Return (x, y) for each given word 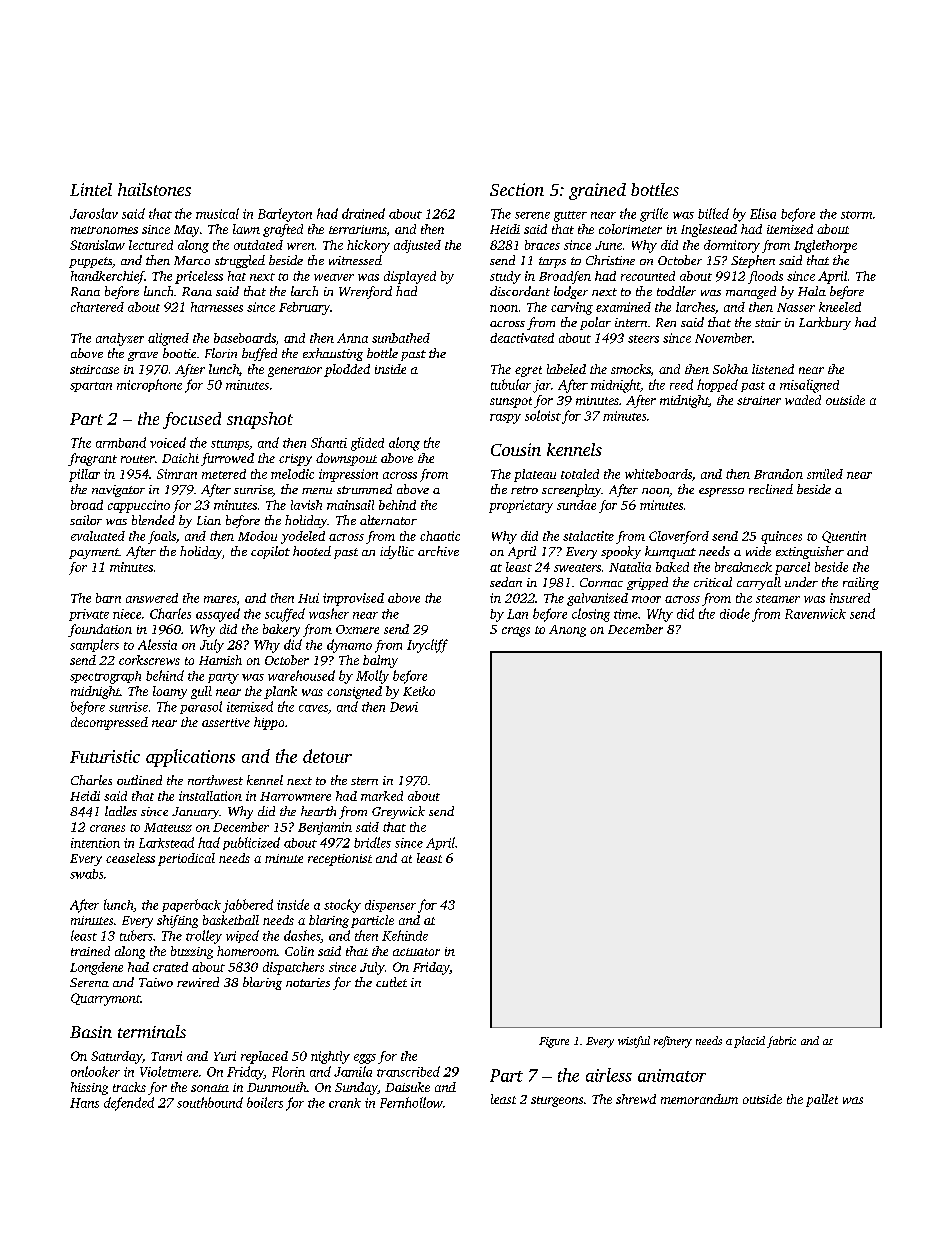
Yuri (225, 1056)
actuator (416, 952)
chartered (97, 307)
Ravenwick (815, 614)
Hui (308, 598)
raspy (505, 419)
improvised (353, 599)
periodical (186, 859)
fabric (781, 1042)
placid (749, 1042)
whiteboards (658, 474)
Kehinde (405, 935)
